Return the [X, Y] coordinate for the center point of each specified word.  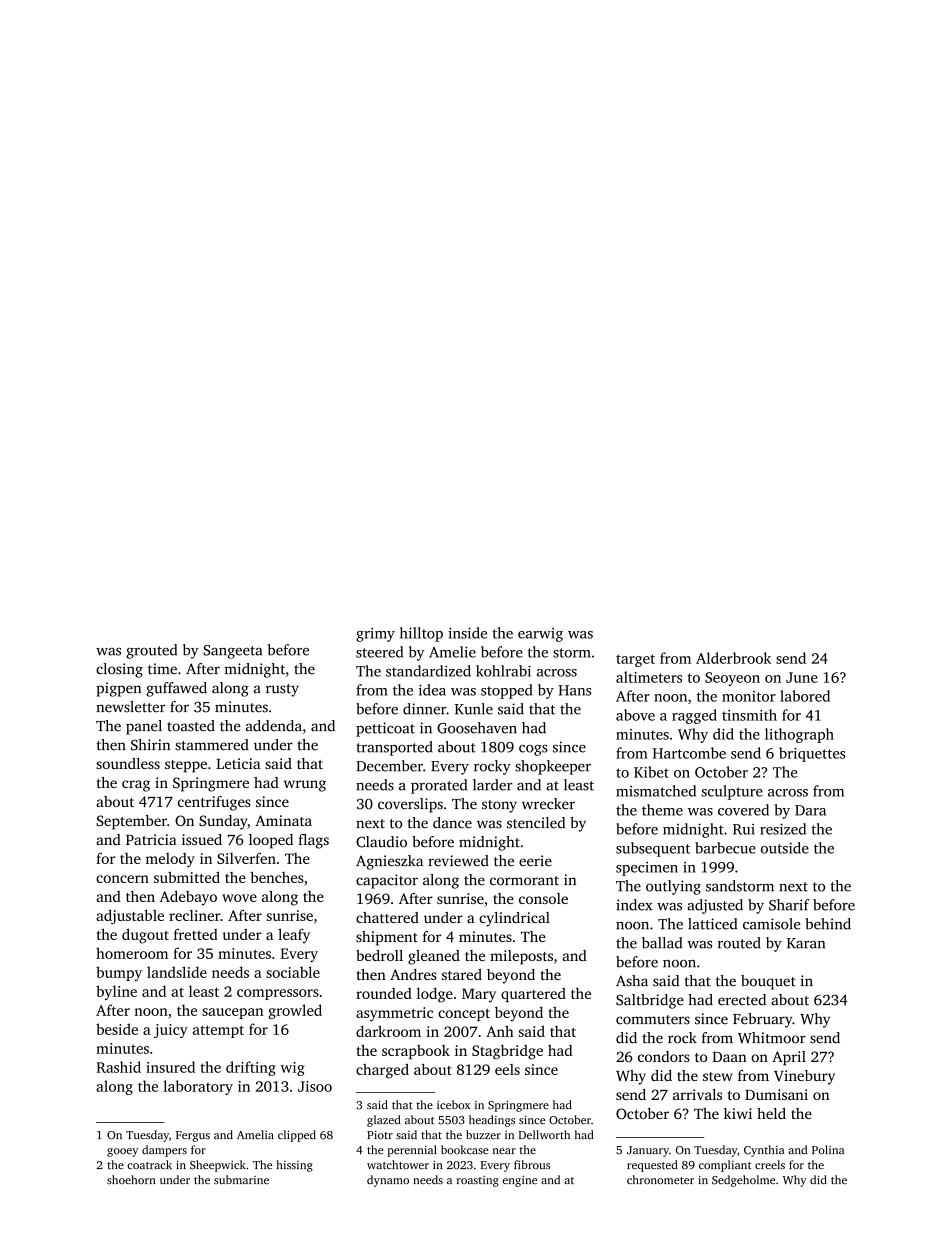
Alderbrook [733, 658]
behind [828, 924]
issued [202, 839]
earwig [540, 635]
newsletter [131, 707]
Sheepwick [218, 1166]
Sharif [789, 905]
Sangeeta [232, 652]
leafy [294, 935]
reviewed [458, 861]
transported [394, 748]
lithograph [799, 735]
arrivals [697, 1094]
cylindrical [514, 919]
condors [664, 1056]
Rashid [119, 1067]
